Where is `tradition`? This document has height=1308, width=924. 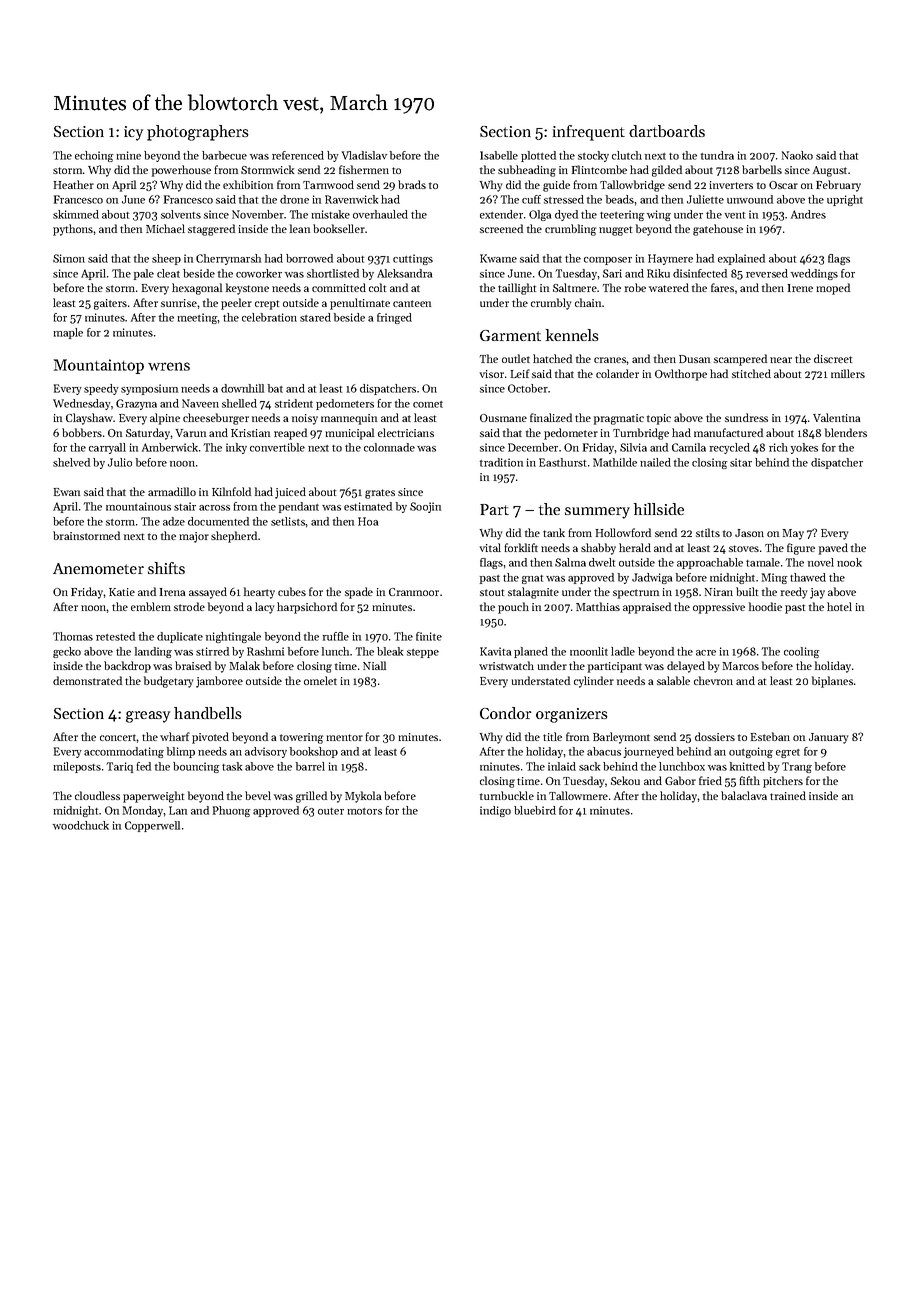
tradition is located at coordinates (501, 462).
